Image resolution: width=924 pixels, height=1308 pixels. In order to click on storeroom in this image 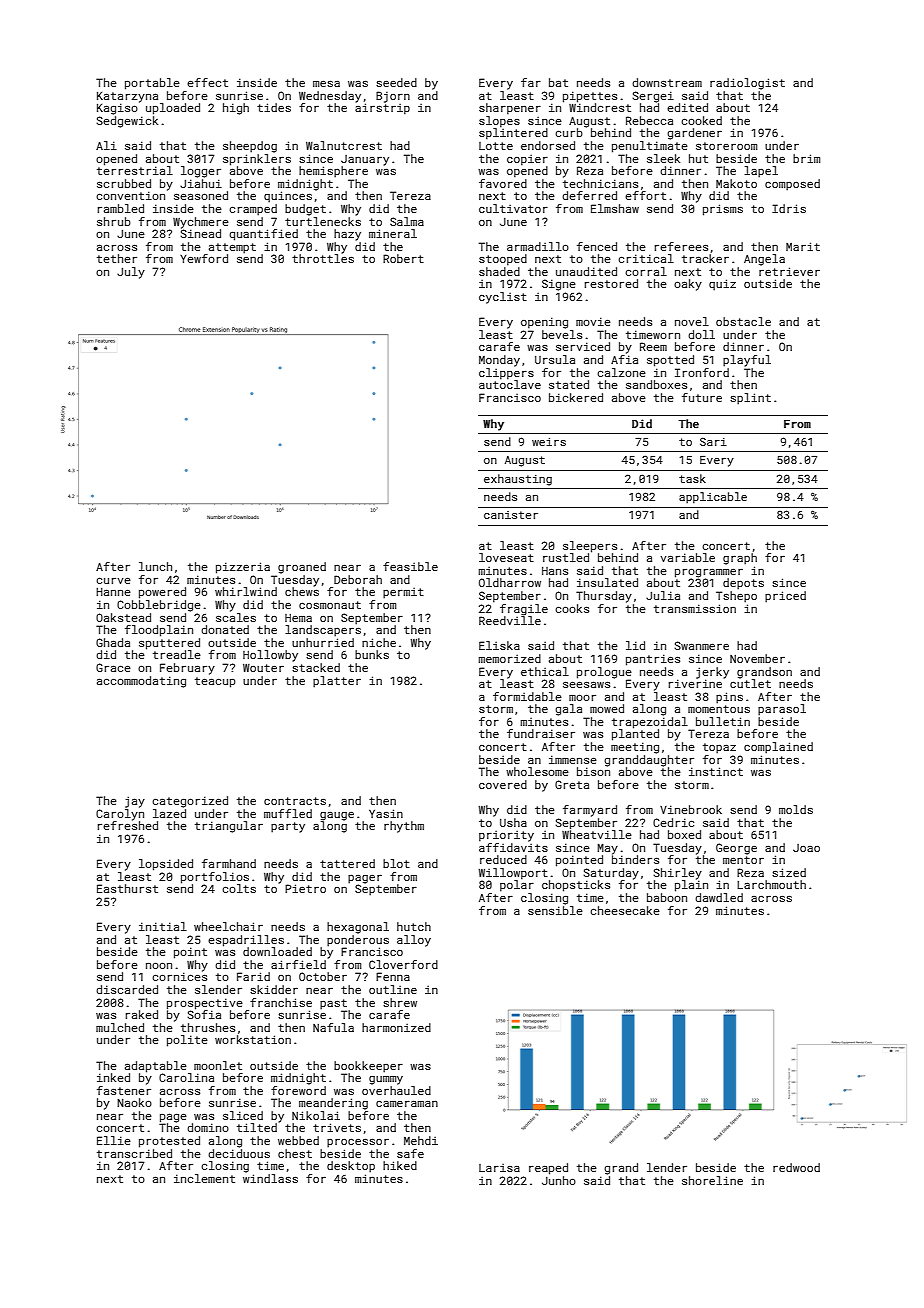, I will do `click(726, 146)`.
